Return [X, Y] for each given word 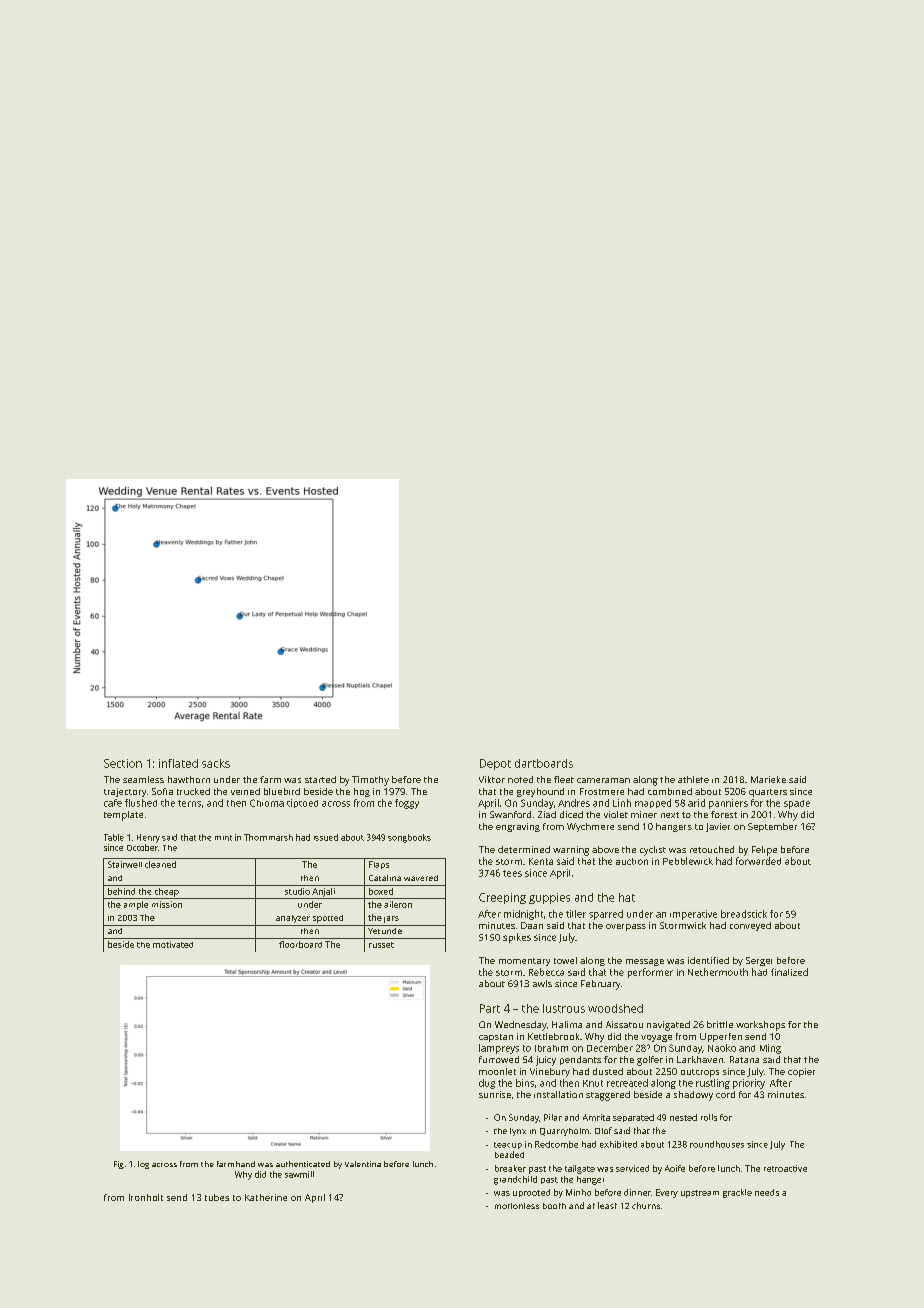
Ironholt [146, 1197]
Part [490, 1008]
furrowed [499, 1059]
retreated [627, 1083]
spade [797, 804]
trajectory [125, 792]
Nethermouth [718, 972]
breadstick [744, 914]
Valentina [363, 1164]
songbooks [409, 838]
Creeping [502, 898]
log [143, 1165]
